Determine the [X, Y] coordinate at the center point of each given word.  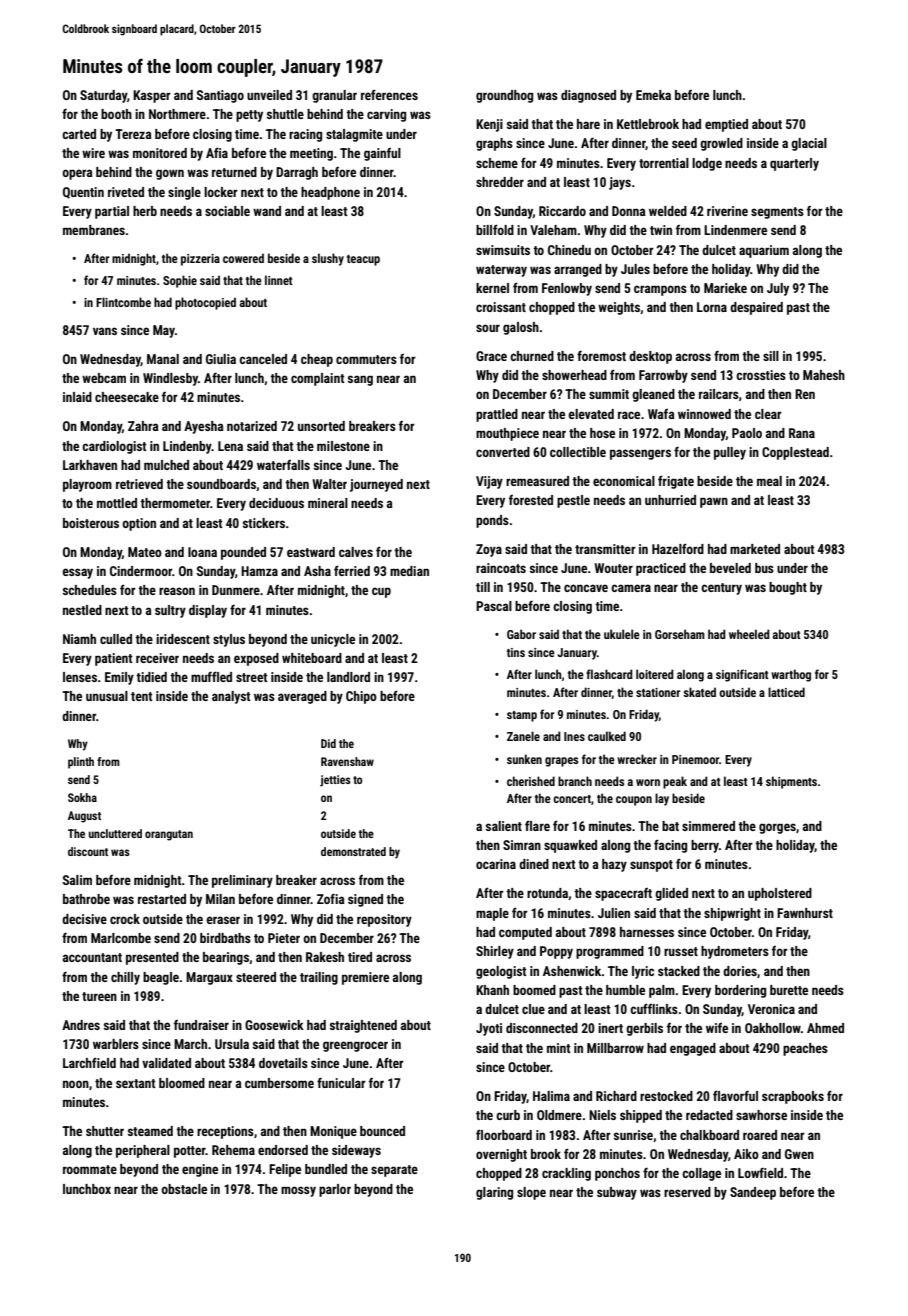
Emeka [653, 95]
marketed [755, 549]
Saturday [103, 96]
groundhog [504, 96]
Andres [81, 1025]
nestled [82, 610]
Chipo [361, 697]
